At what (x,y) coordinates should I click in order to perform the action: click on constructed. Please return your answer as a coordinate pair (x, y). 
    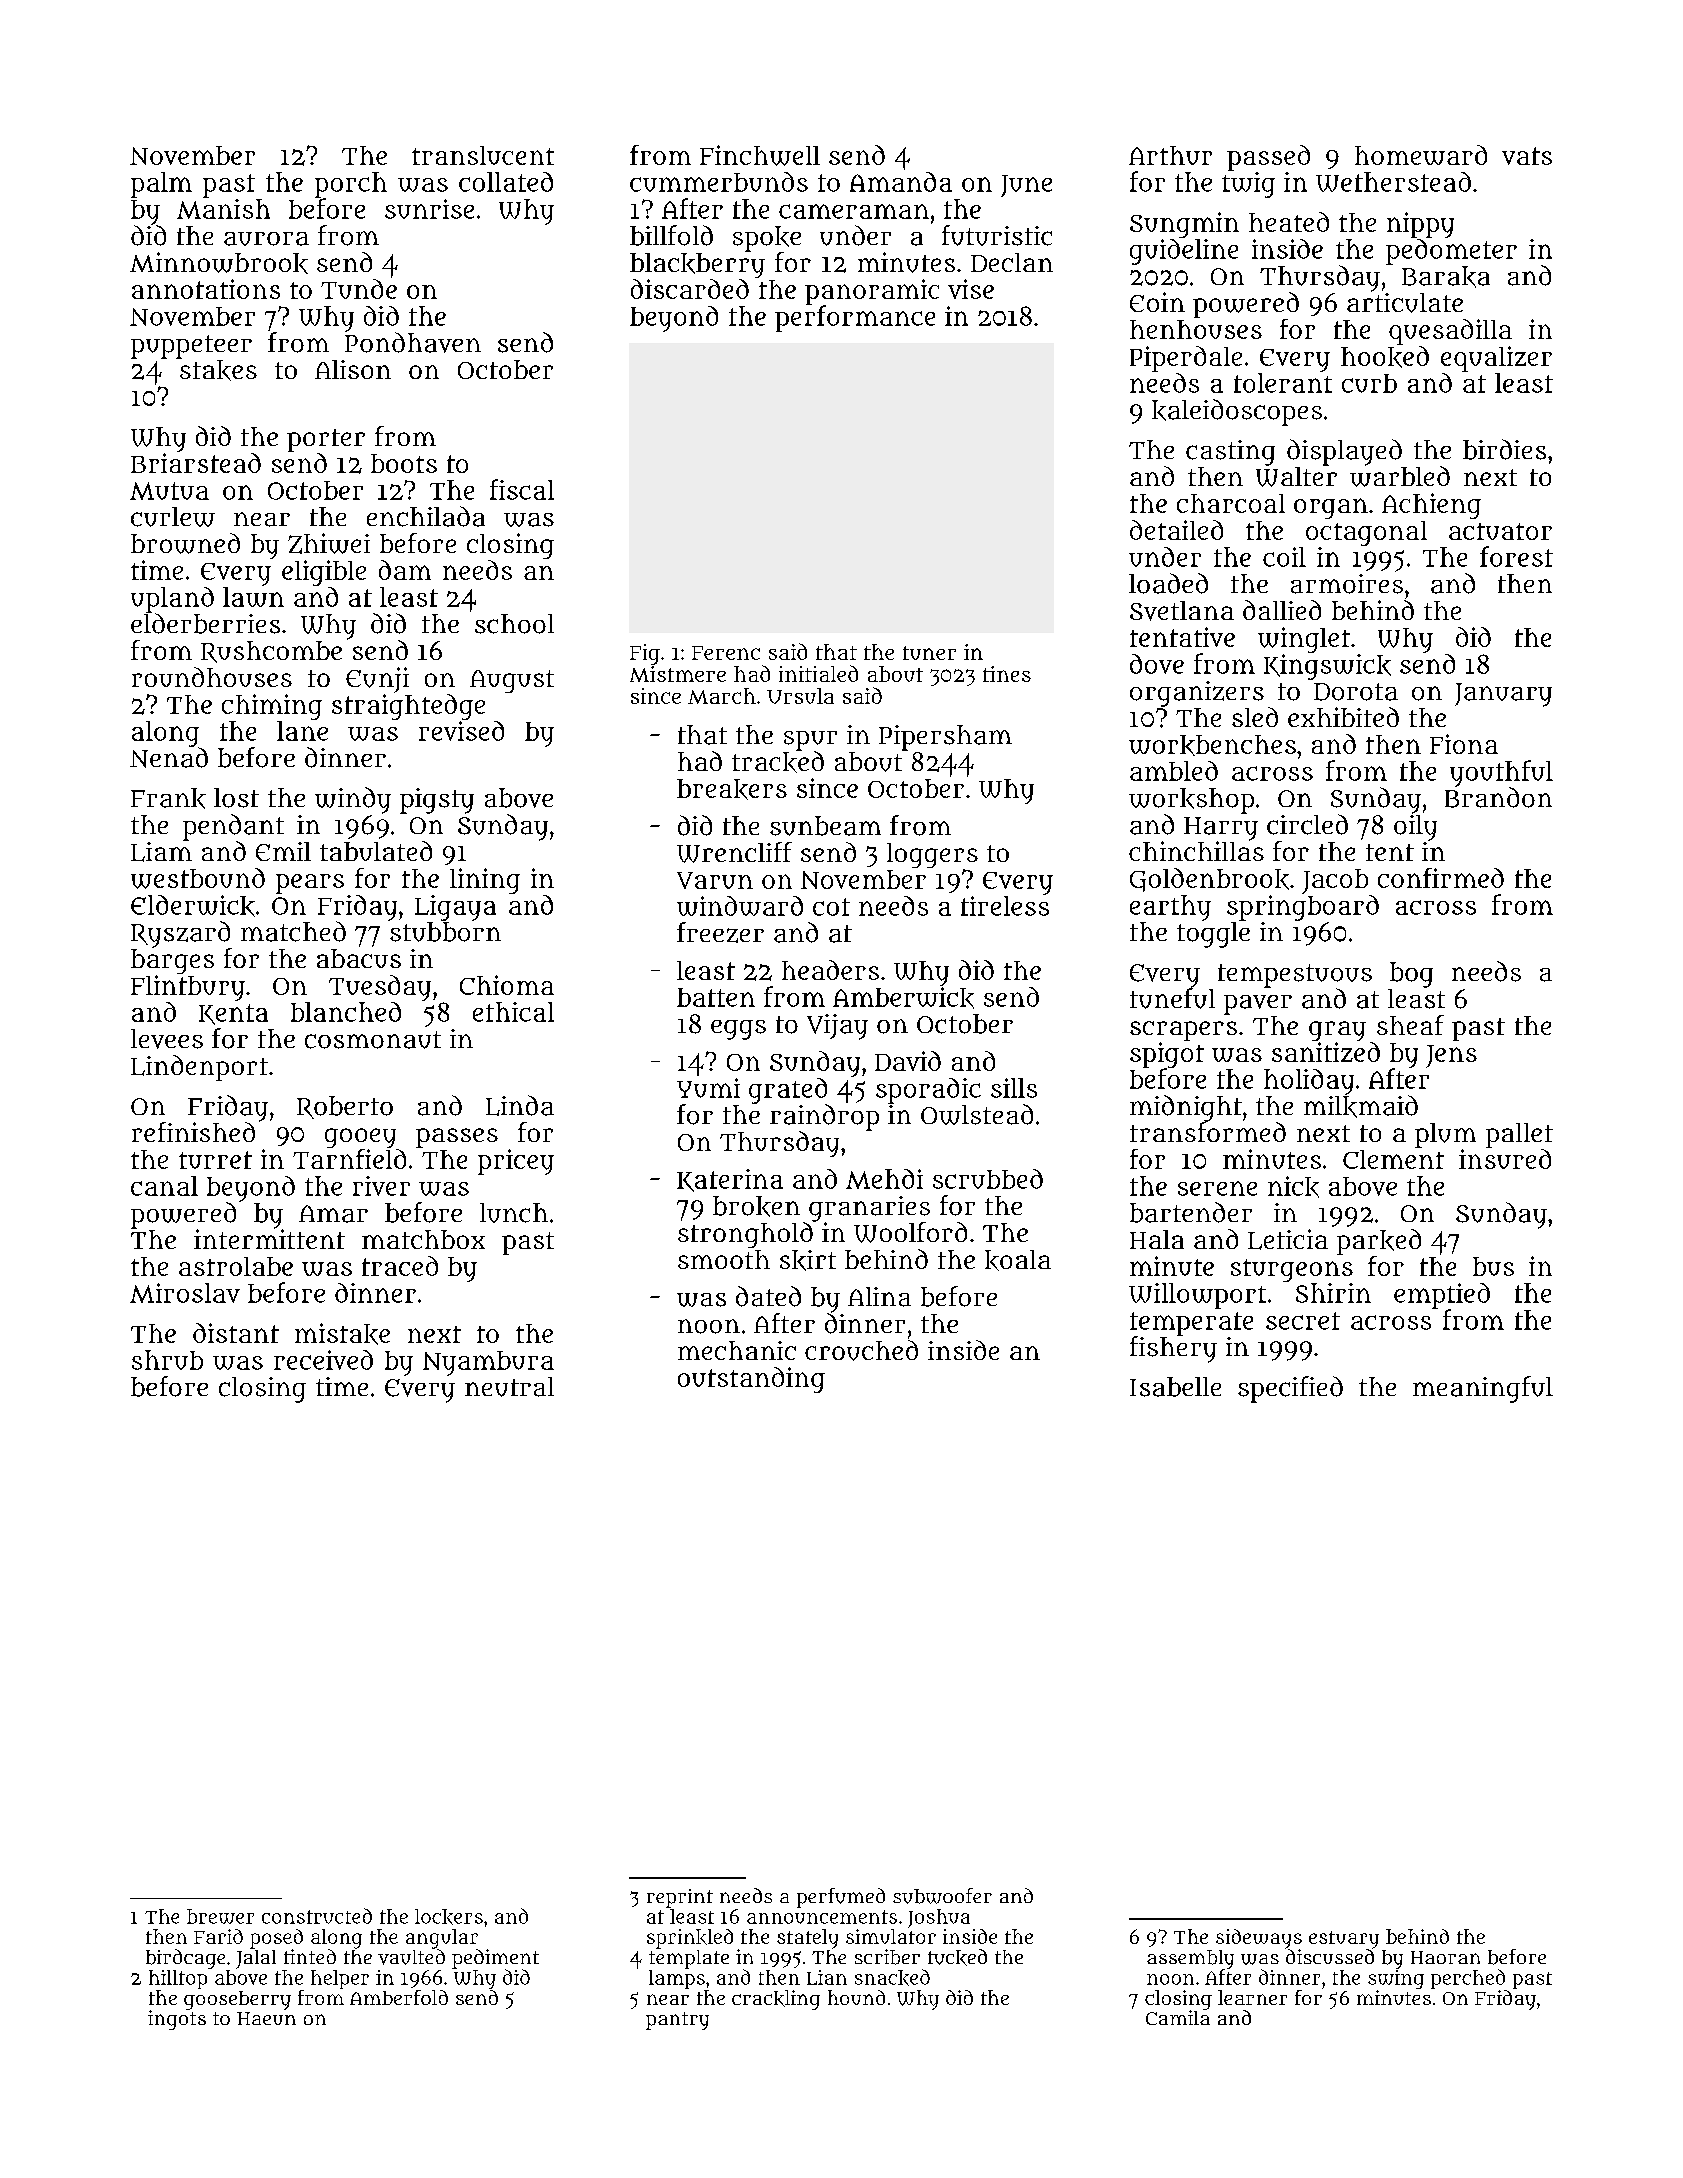
    Looking at the image, I should click on (317, 1916).
